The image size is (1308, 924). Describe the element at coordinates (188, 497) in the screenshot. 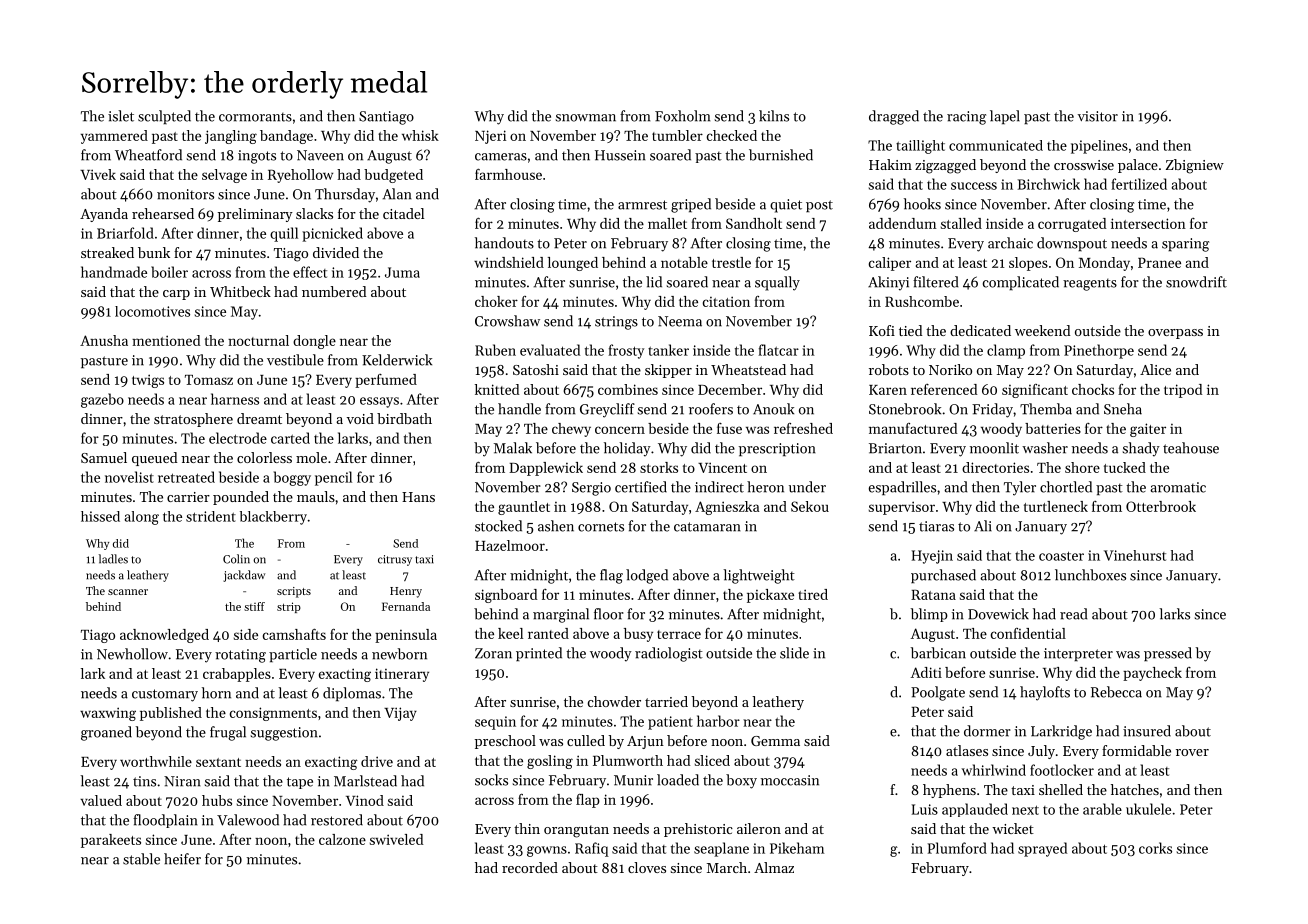

I see `carrier` at that location.
